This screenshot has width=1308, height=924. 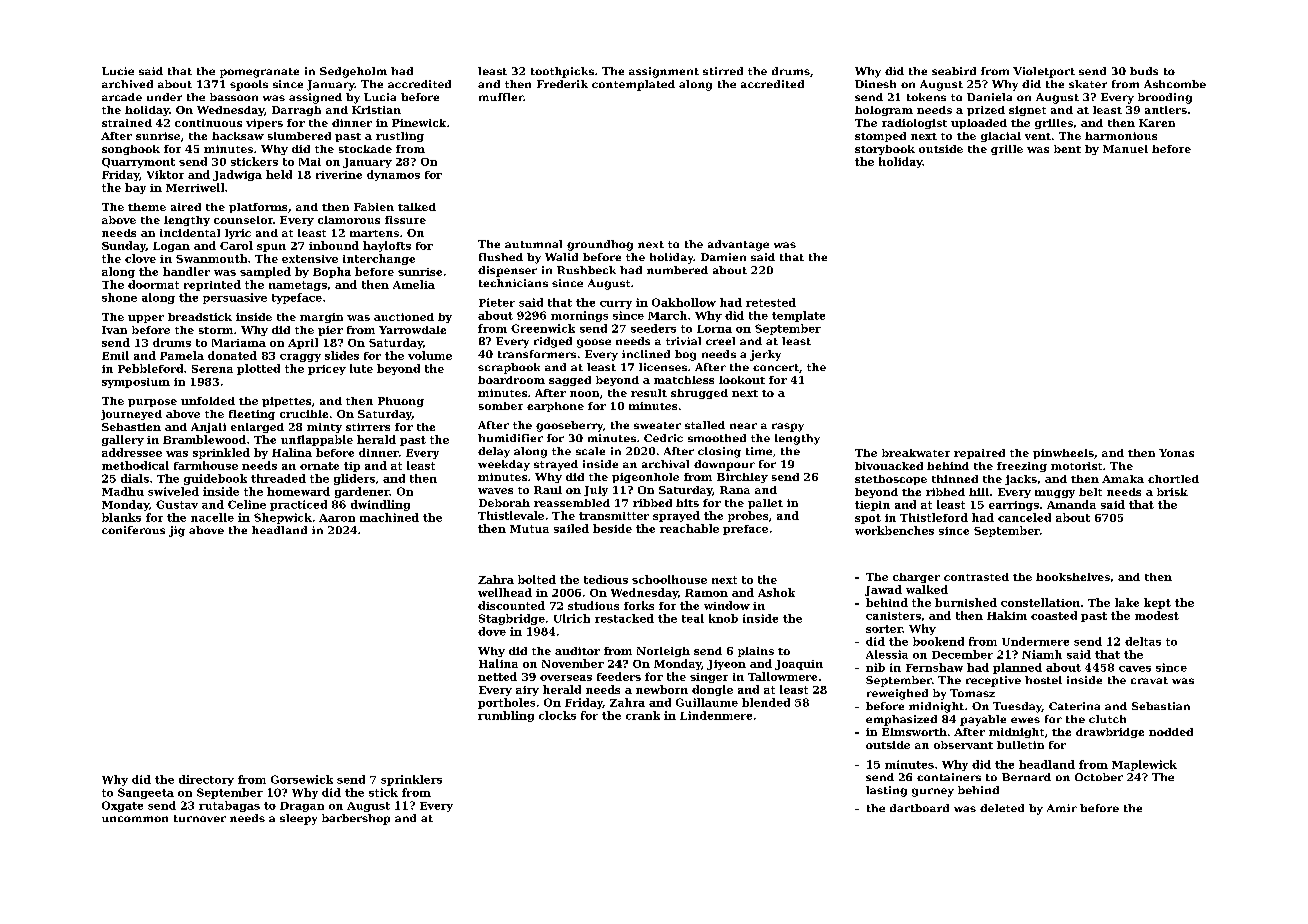 What do you see at coordinates (133, 530) in the screenshot?
I see `coniferous` at bounding box center [133, 530].
